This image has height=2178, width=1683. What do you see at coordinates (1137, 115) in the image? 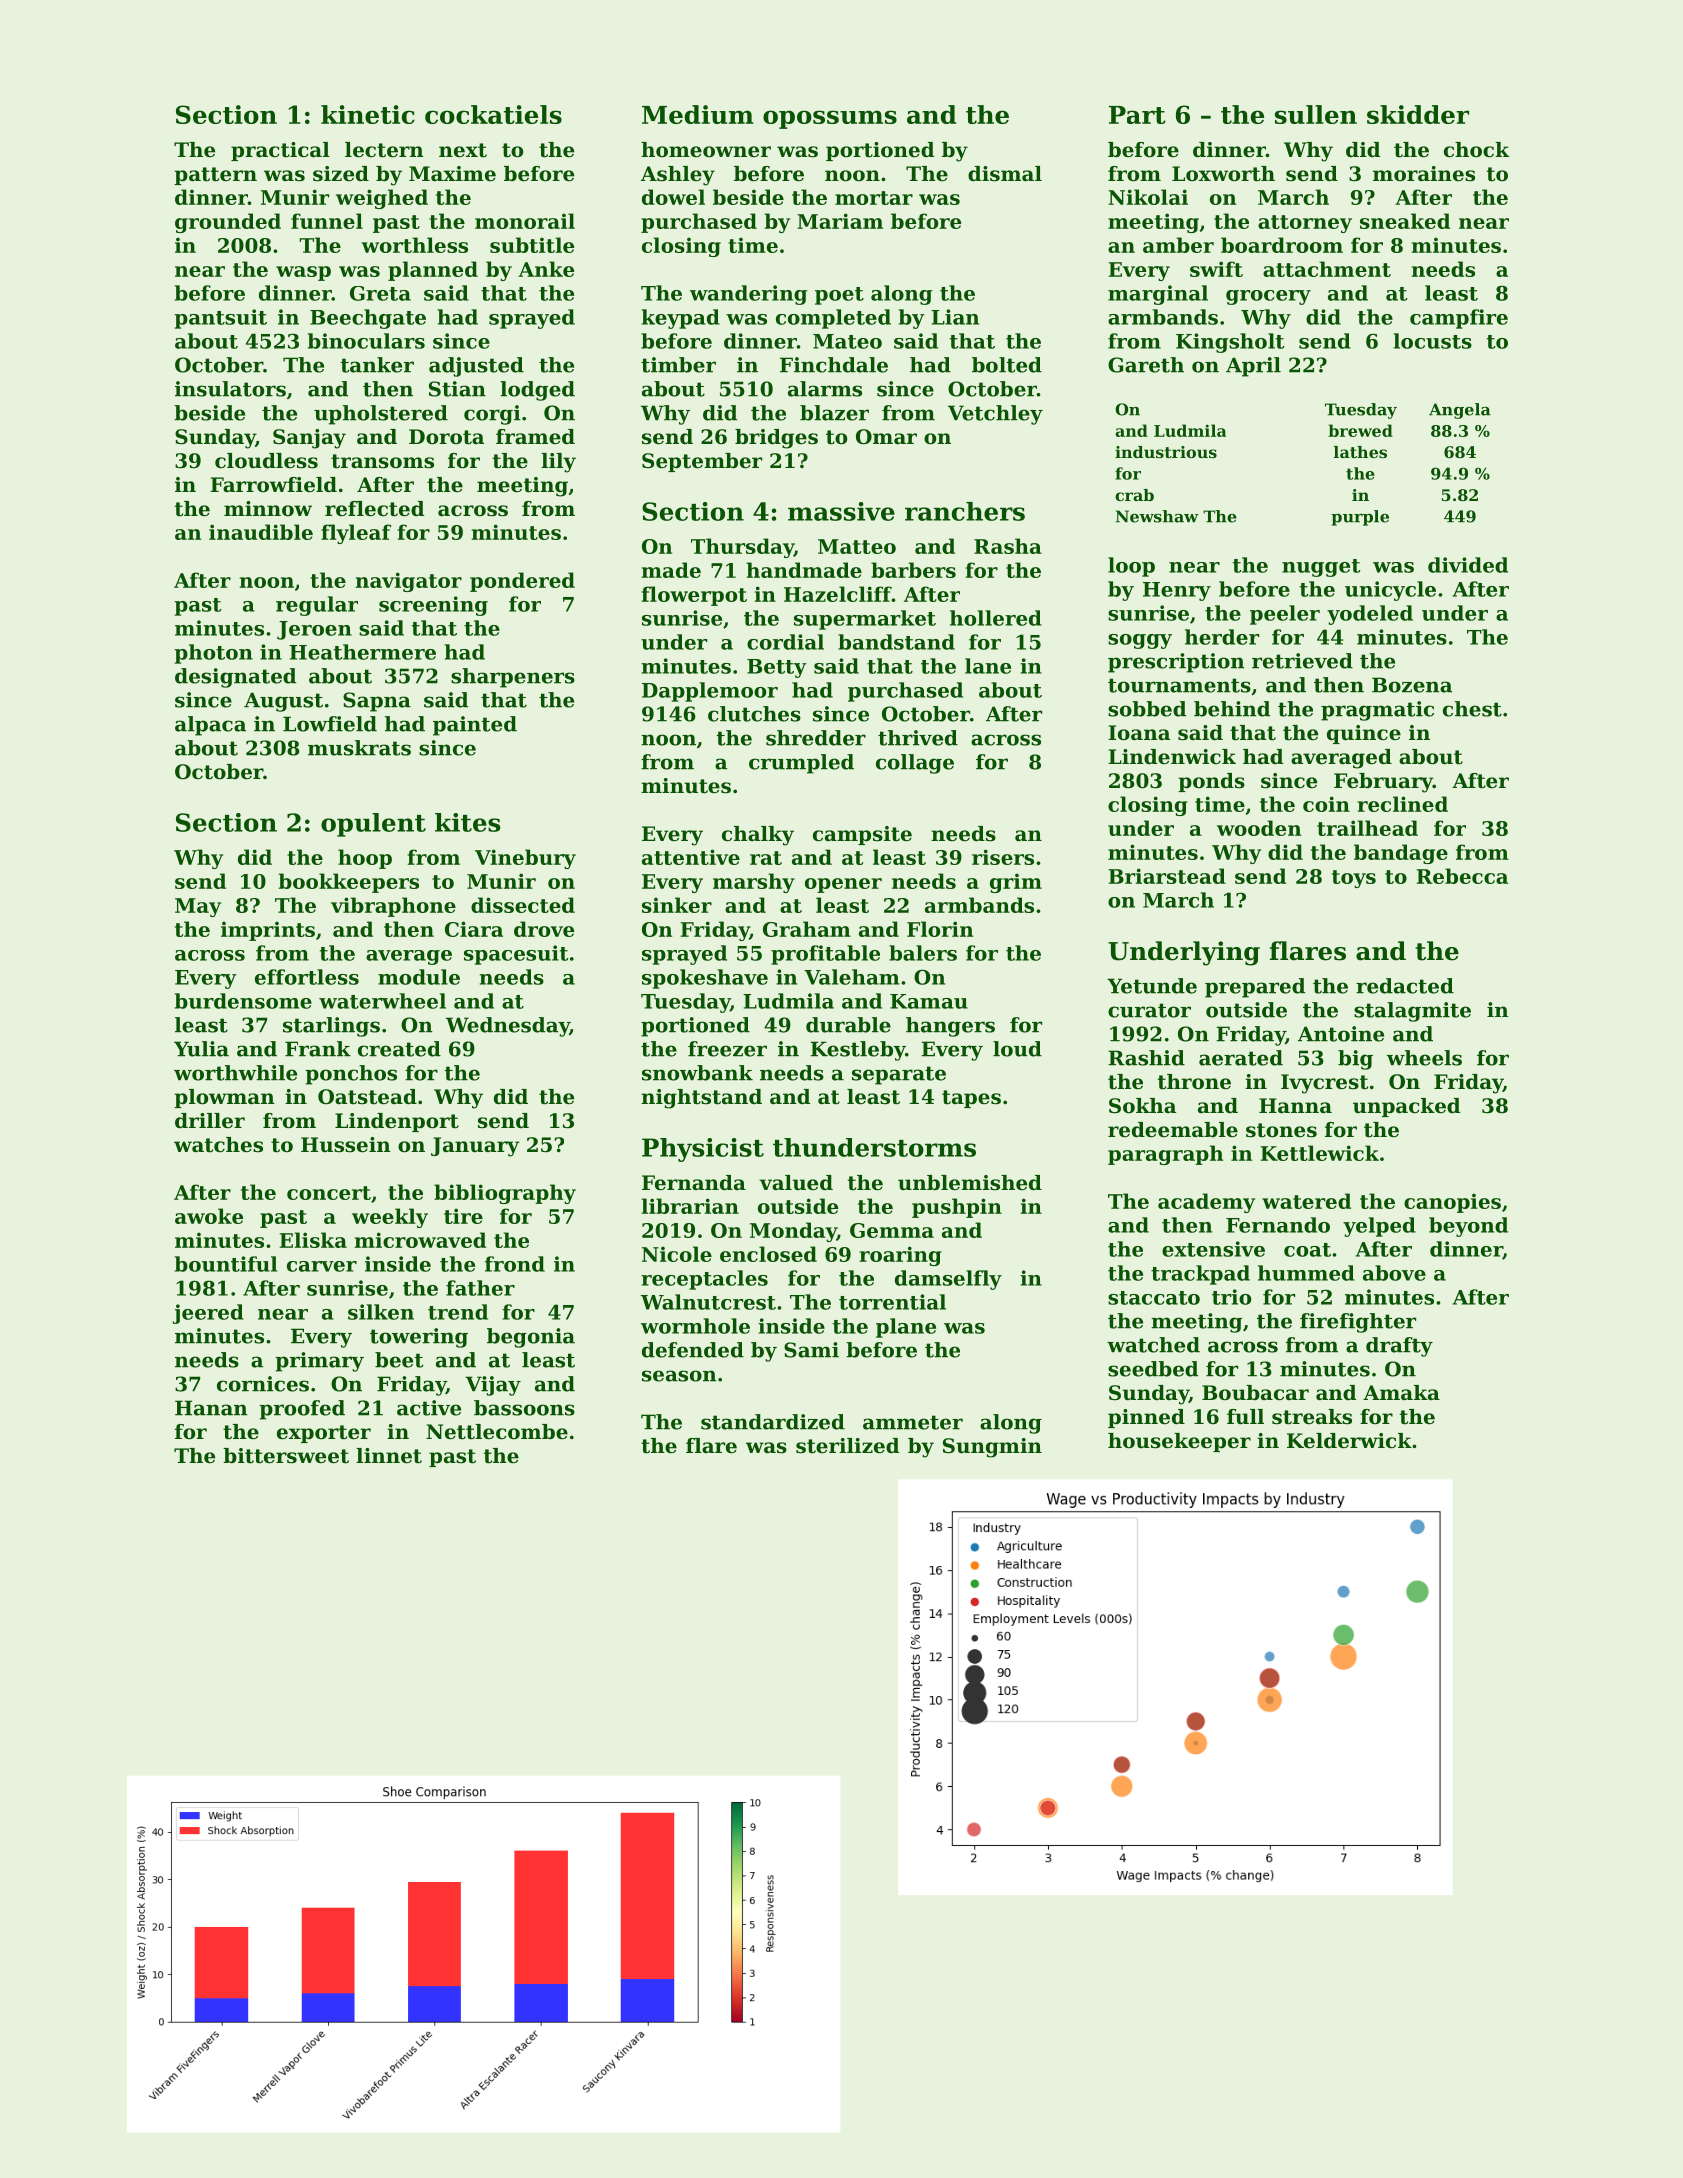
I see `Part` at bounding box center [1137, 115].
